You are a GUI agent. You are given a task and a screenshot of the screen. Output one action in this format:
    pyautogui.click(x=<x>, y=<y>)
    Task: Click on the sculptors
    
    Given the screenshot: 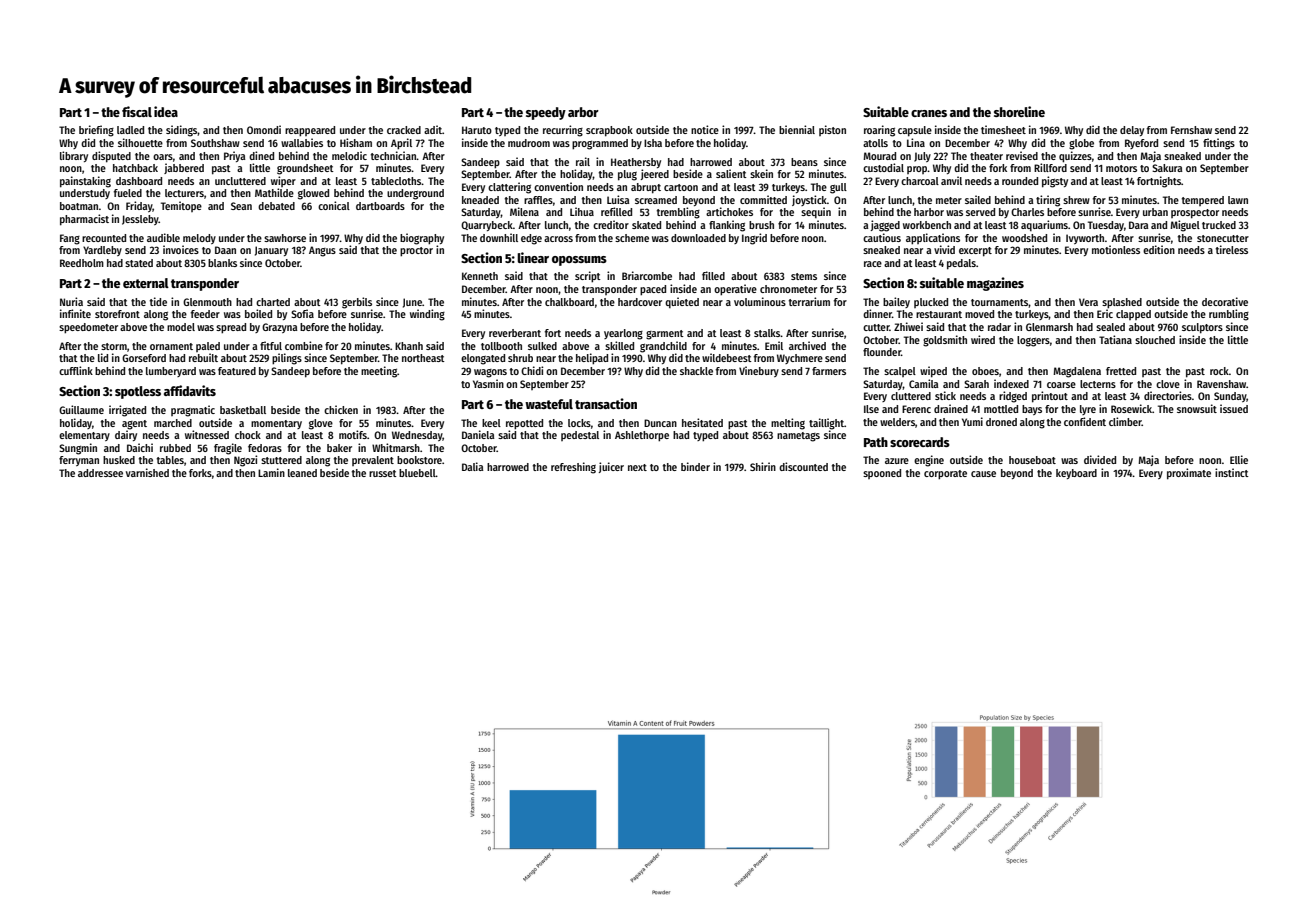 What is the action you would take?
    pyautogui.click(x=1202, y=328)
